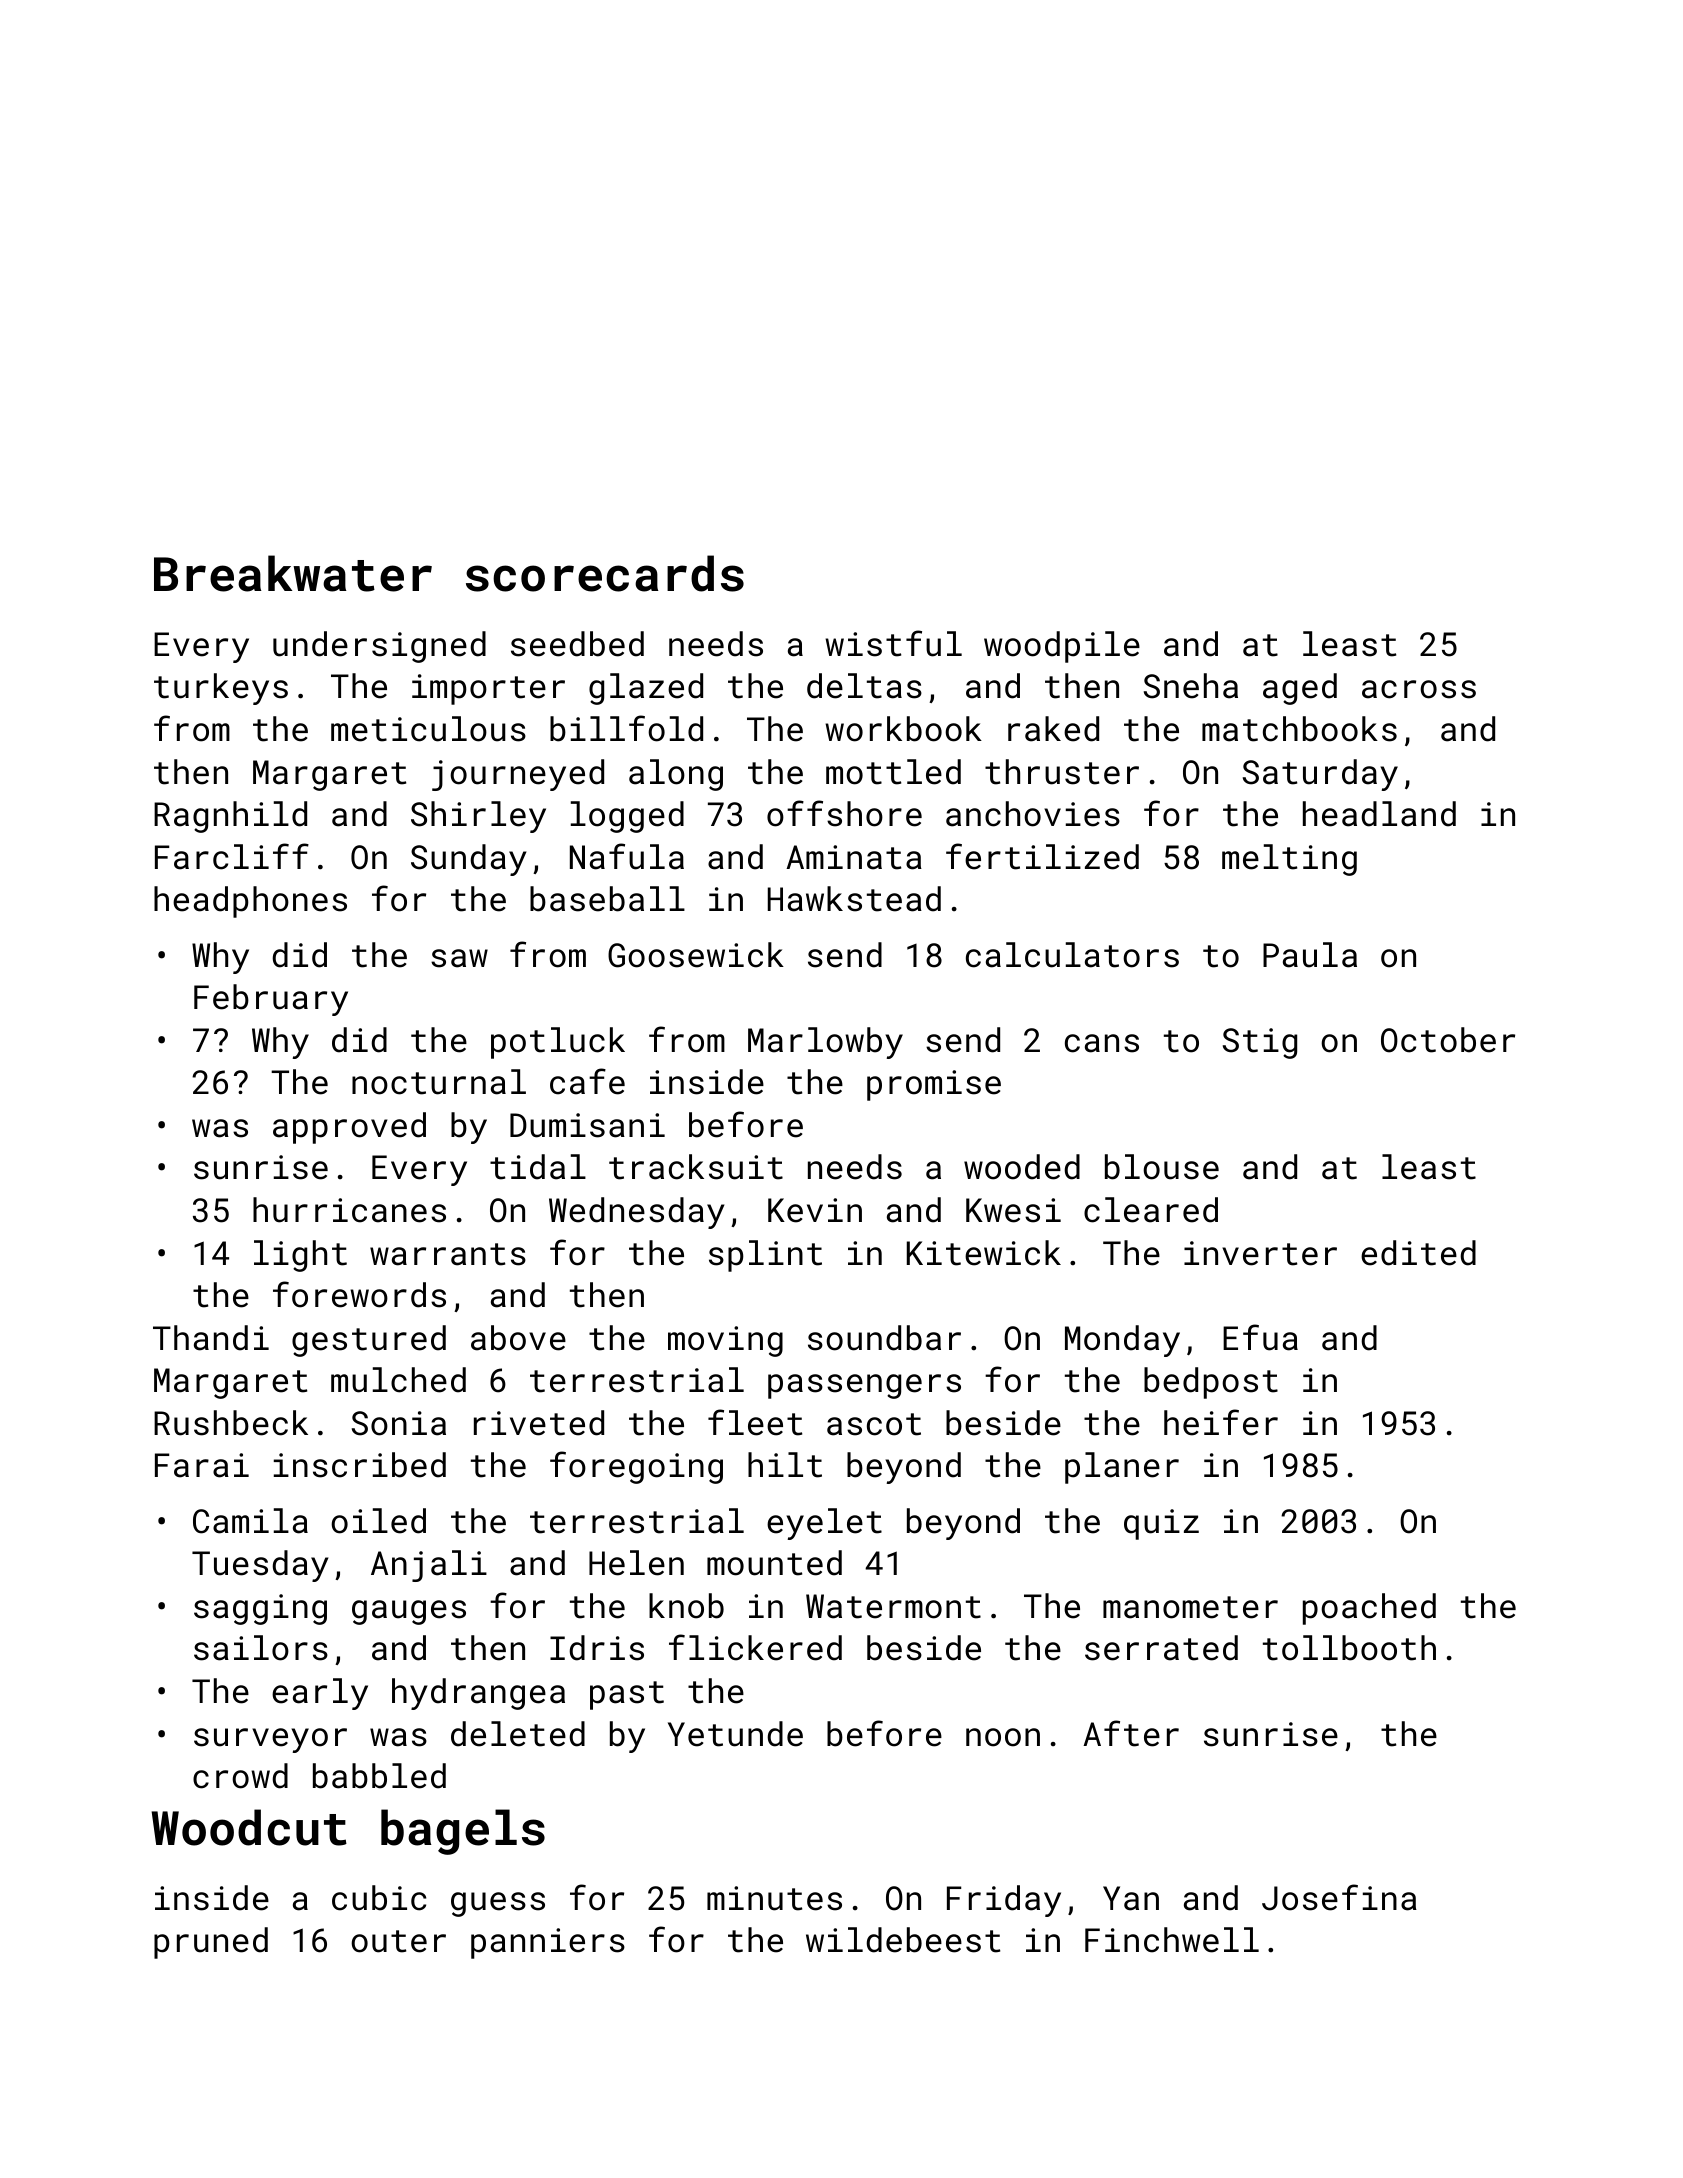  I want to click on Stig, so click(1260, 1043).
